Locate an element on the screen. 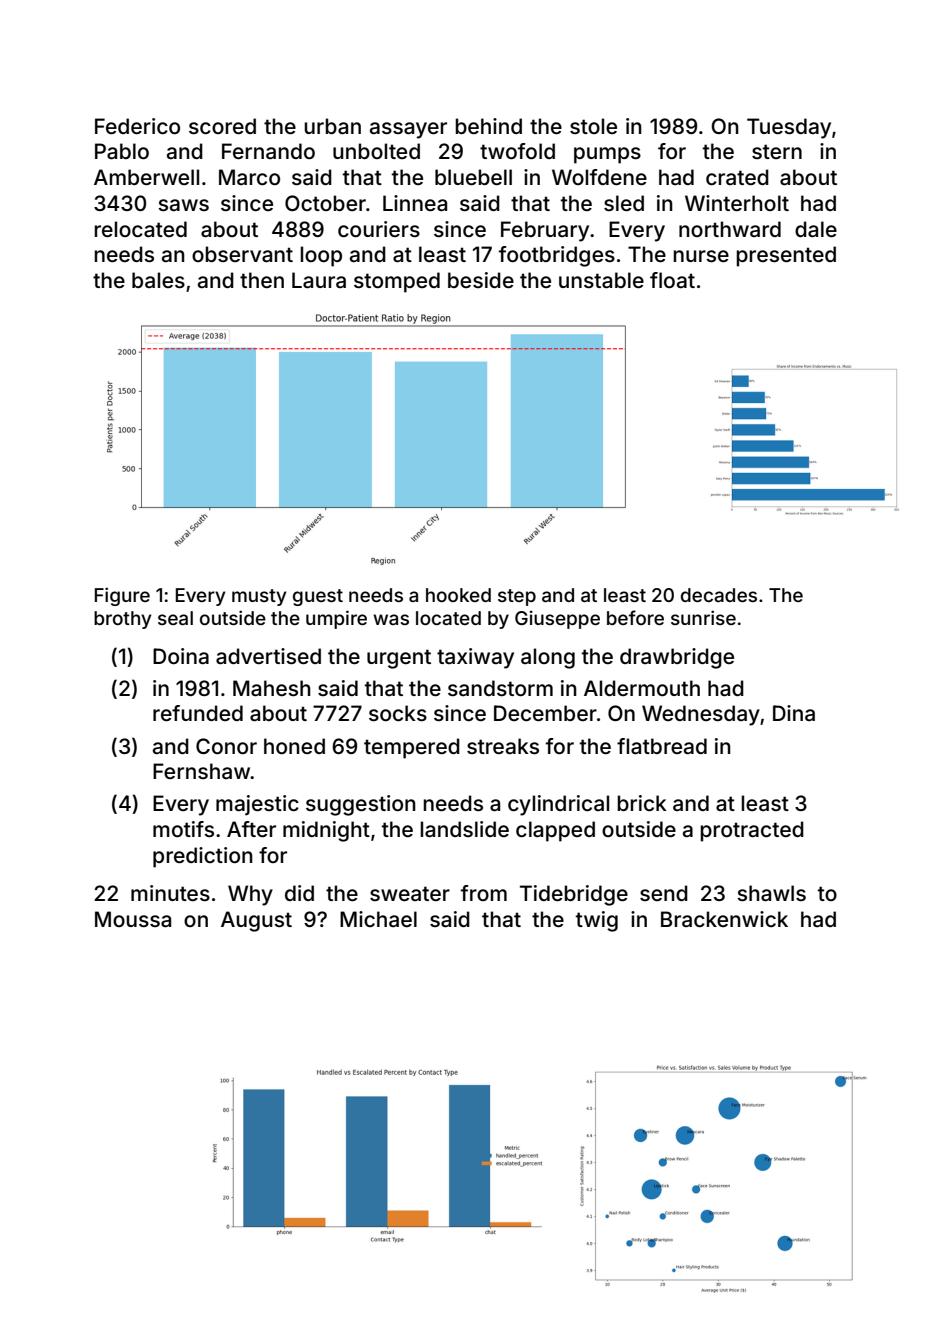 This screenshot has height=1321, width=931. stole is located at coordinates (593, 126).
